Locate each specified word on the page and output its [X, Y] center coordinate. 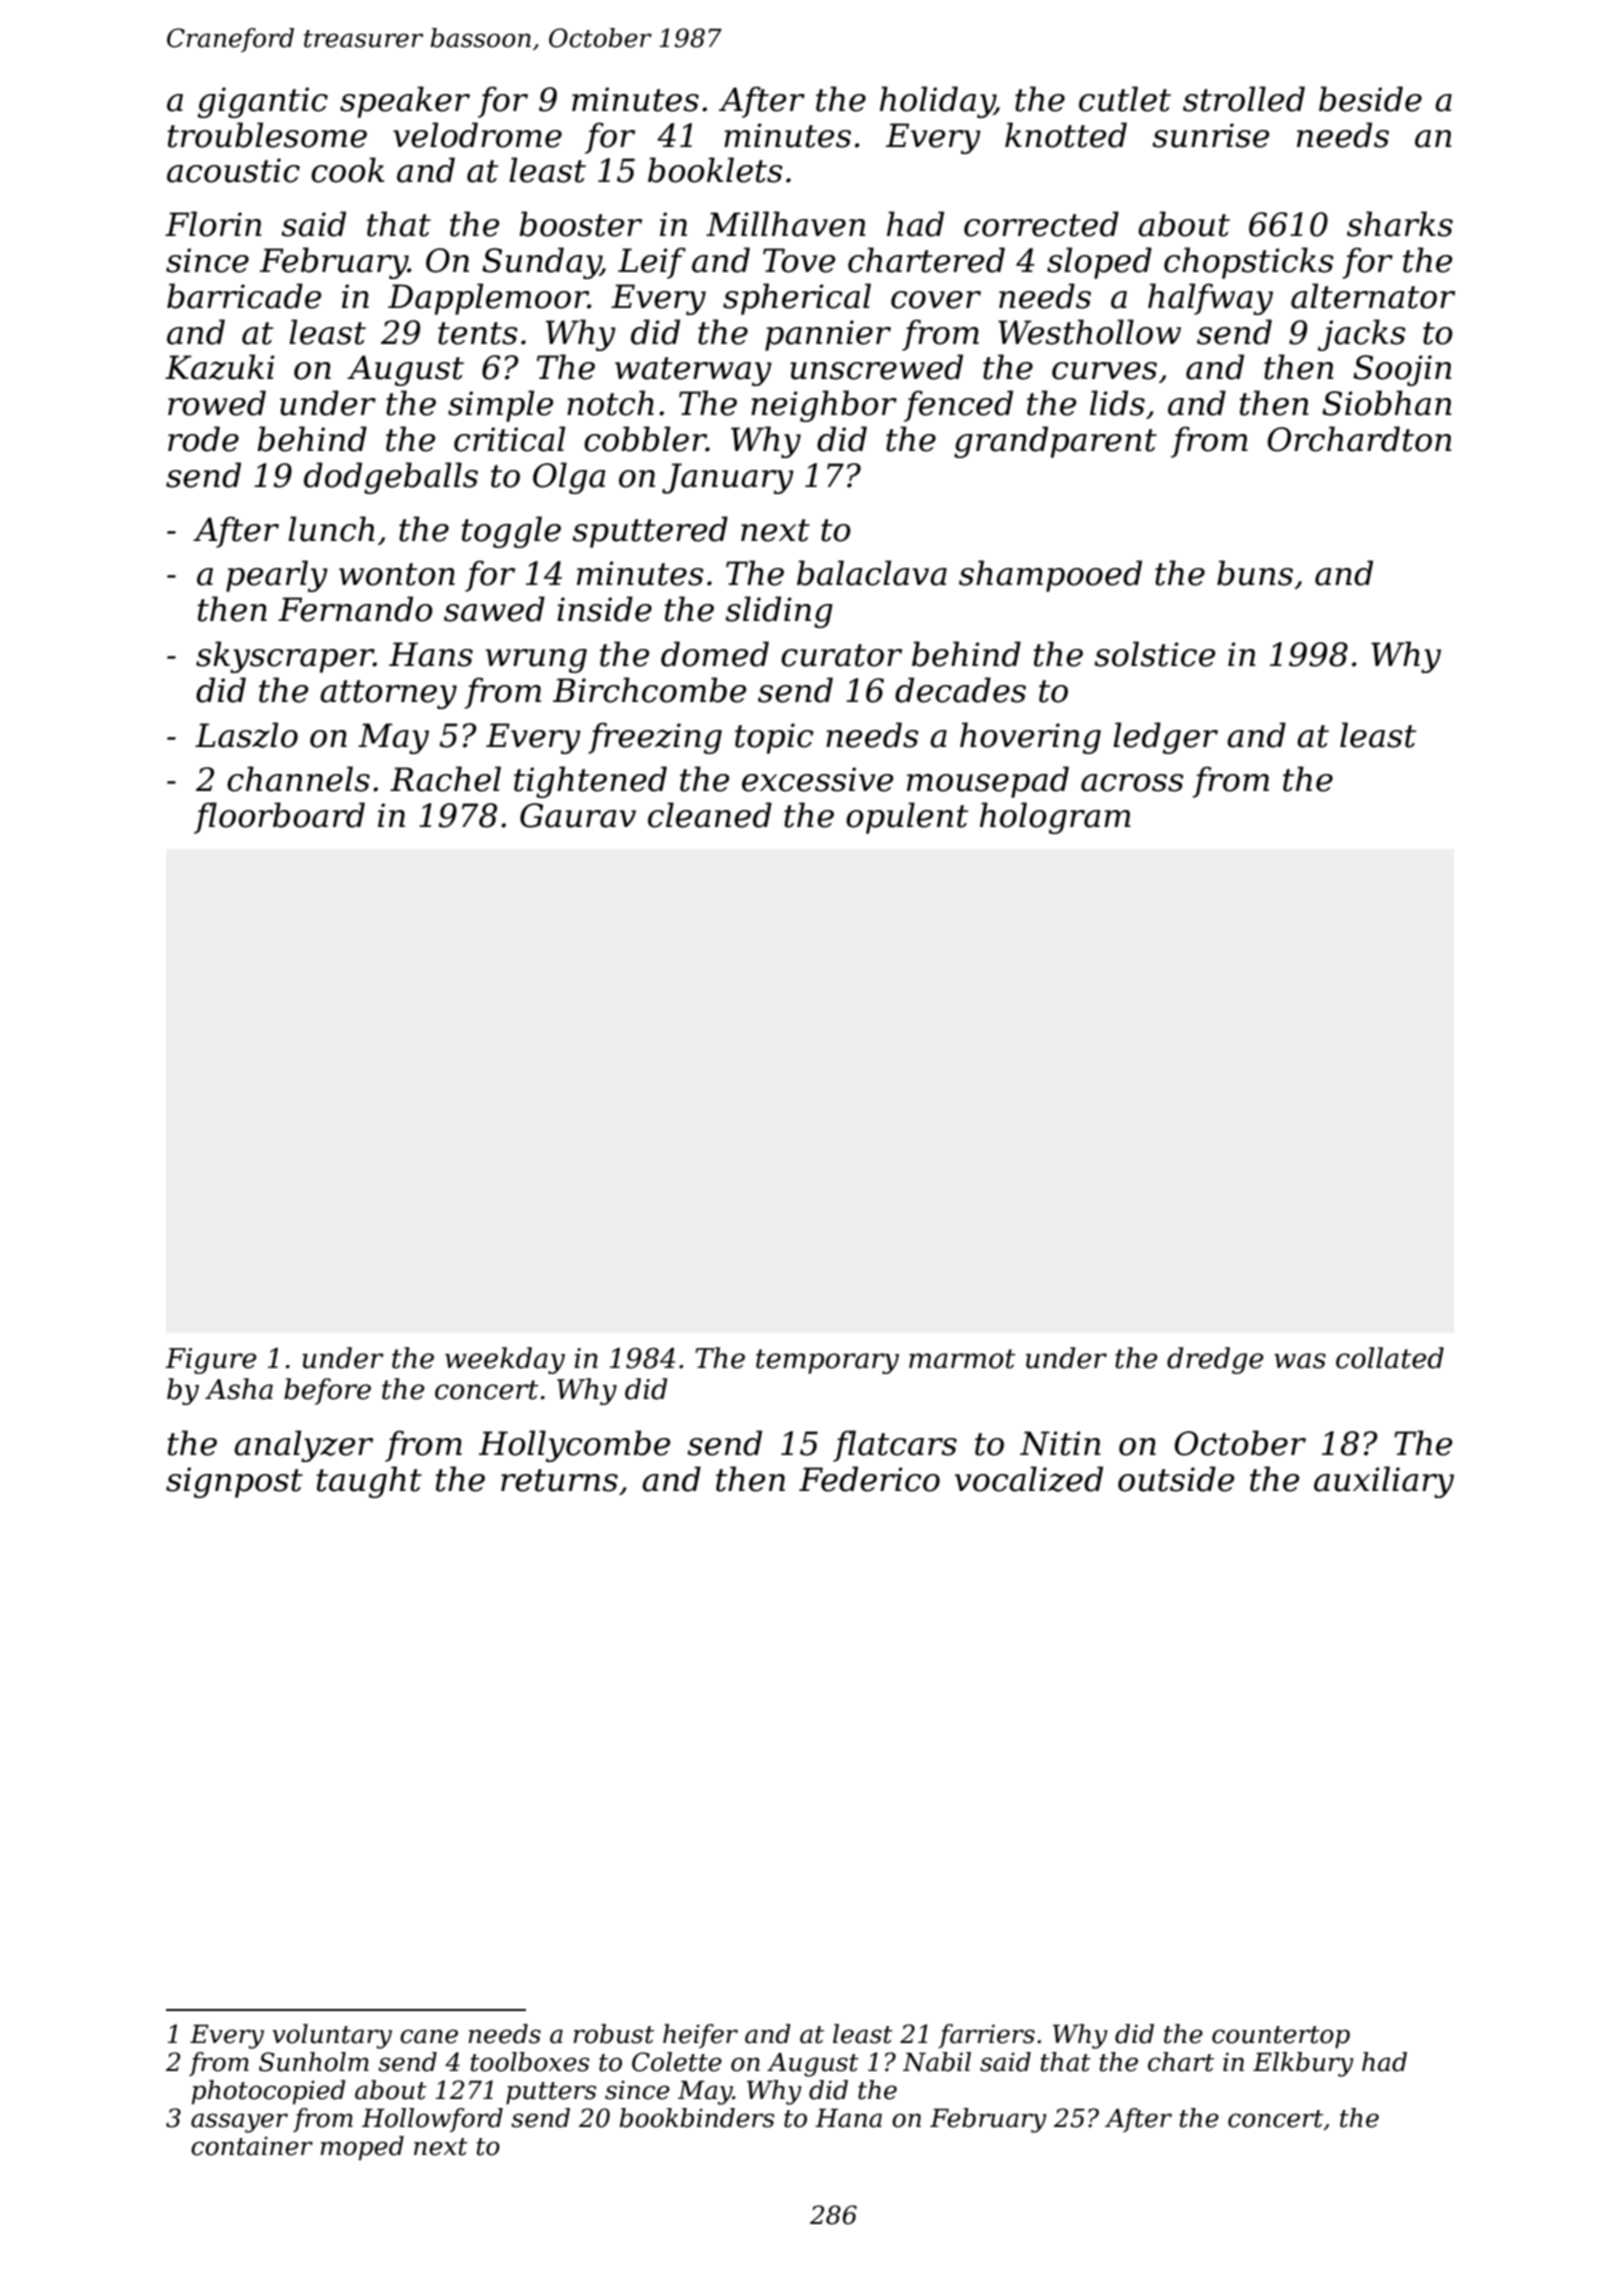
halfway [1210, 299]
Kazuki [220, 367]
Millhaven [785, 224]
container [252, 2146]
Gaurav [578, 815]
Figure [211, 1361]
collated [1390, 1358]
